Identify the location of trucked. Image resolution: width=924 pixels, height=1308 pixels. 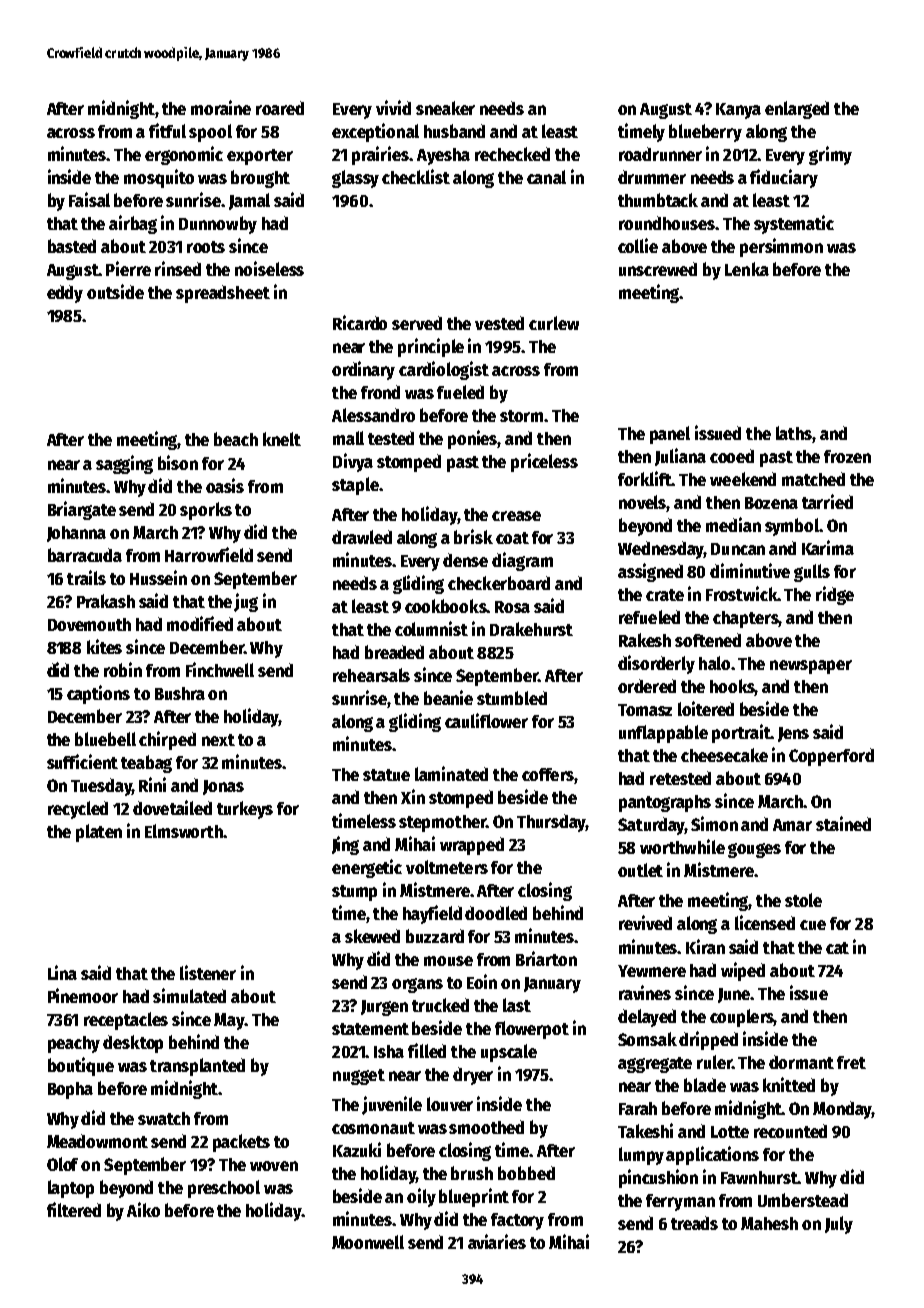
(440, 1005).
